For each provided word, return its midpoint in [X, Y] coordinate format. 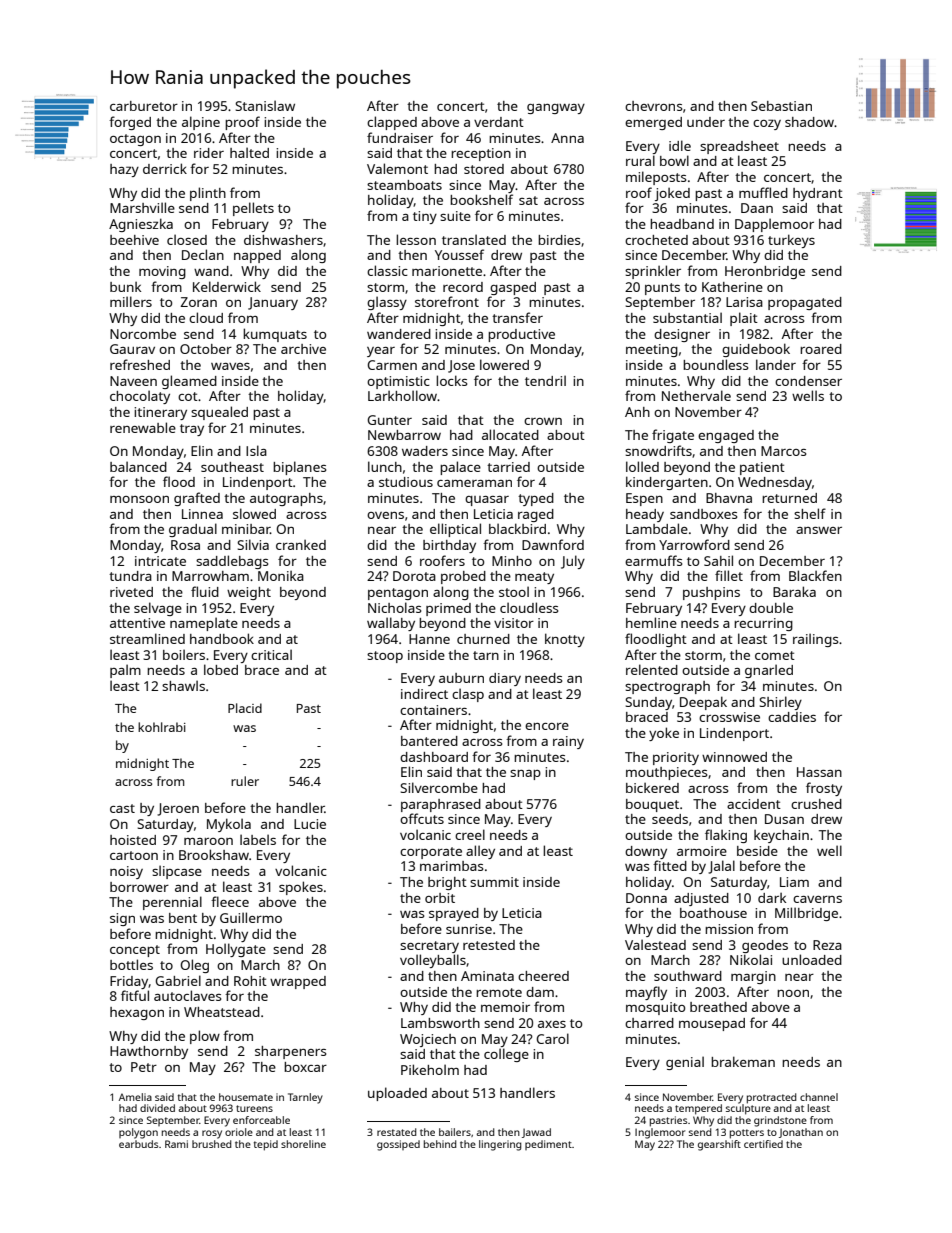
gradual [193, 530]
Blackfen [815, 575]
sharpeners [290, 1052]
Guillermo [251, 917]
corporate [431, 853]
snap [525, 775]
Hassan [819, 772]
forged [130, 123]
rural [640, 160]
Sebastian [781, 106]
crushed [816, 804]
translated [474, 239]
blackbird [517, 528]
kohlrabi [162, 727]
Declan [203, 254]
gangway [556, 109]
